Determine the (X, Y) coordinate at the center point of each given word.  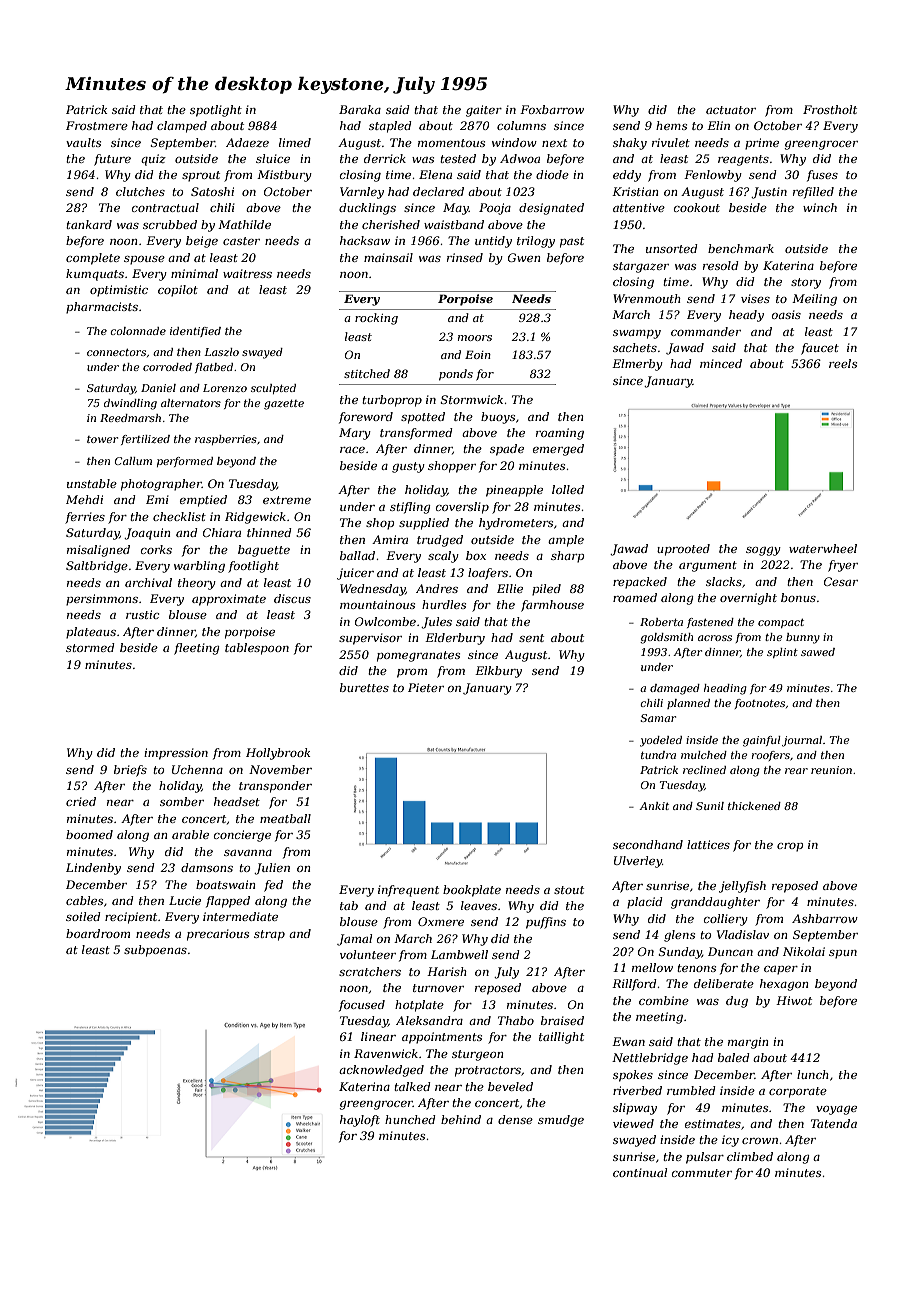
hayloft (360, 1121)
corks (156, 549)
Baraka (360, 109)
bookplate (472, 891)
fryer (843, 566)
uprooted (683, 550)
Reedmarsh (130, 418)
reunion (831, 770)
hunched (410, 1119)
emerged (558, 450)
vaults (83, 142)
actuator (731, 110)
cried (81, 801)
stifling (410, 508)
